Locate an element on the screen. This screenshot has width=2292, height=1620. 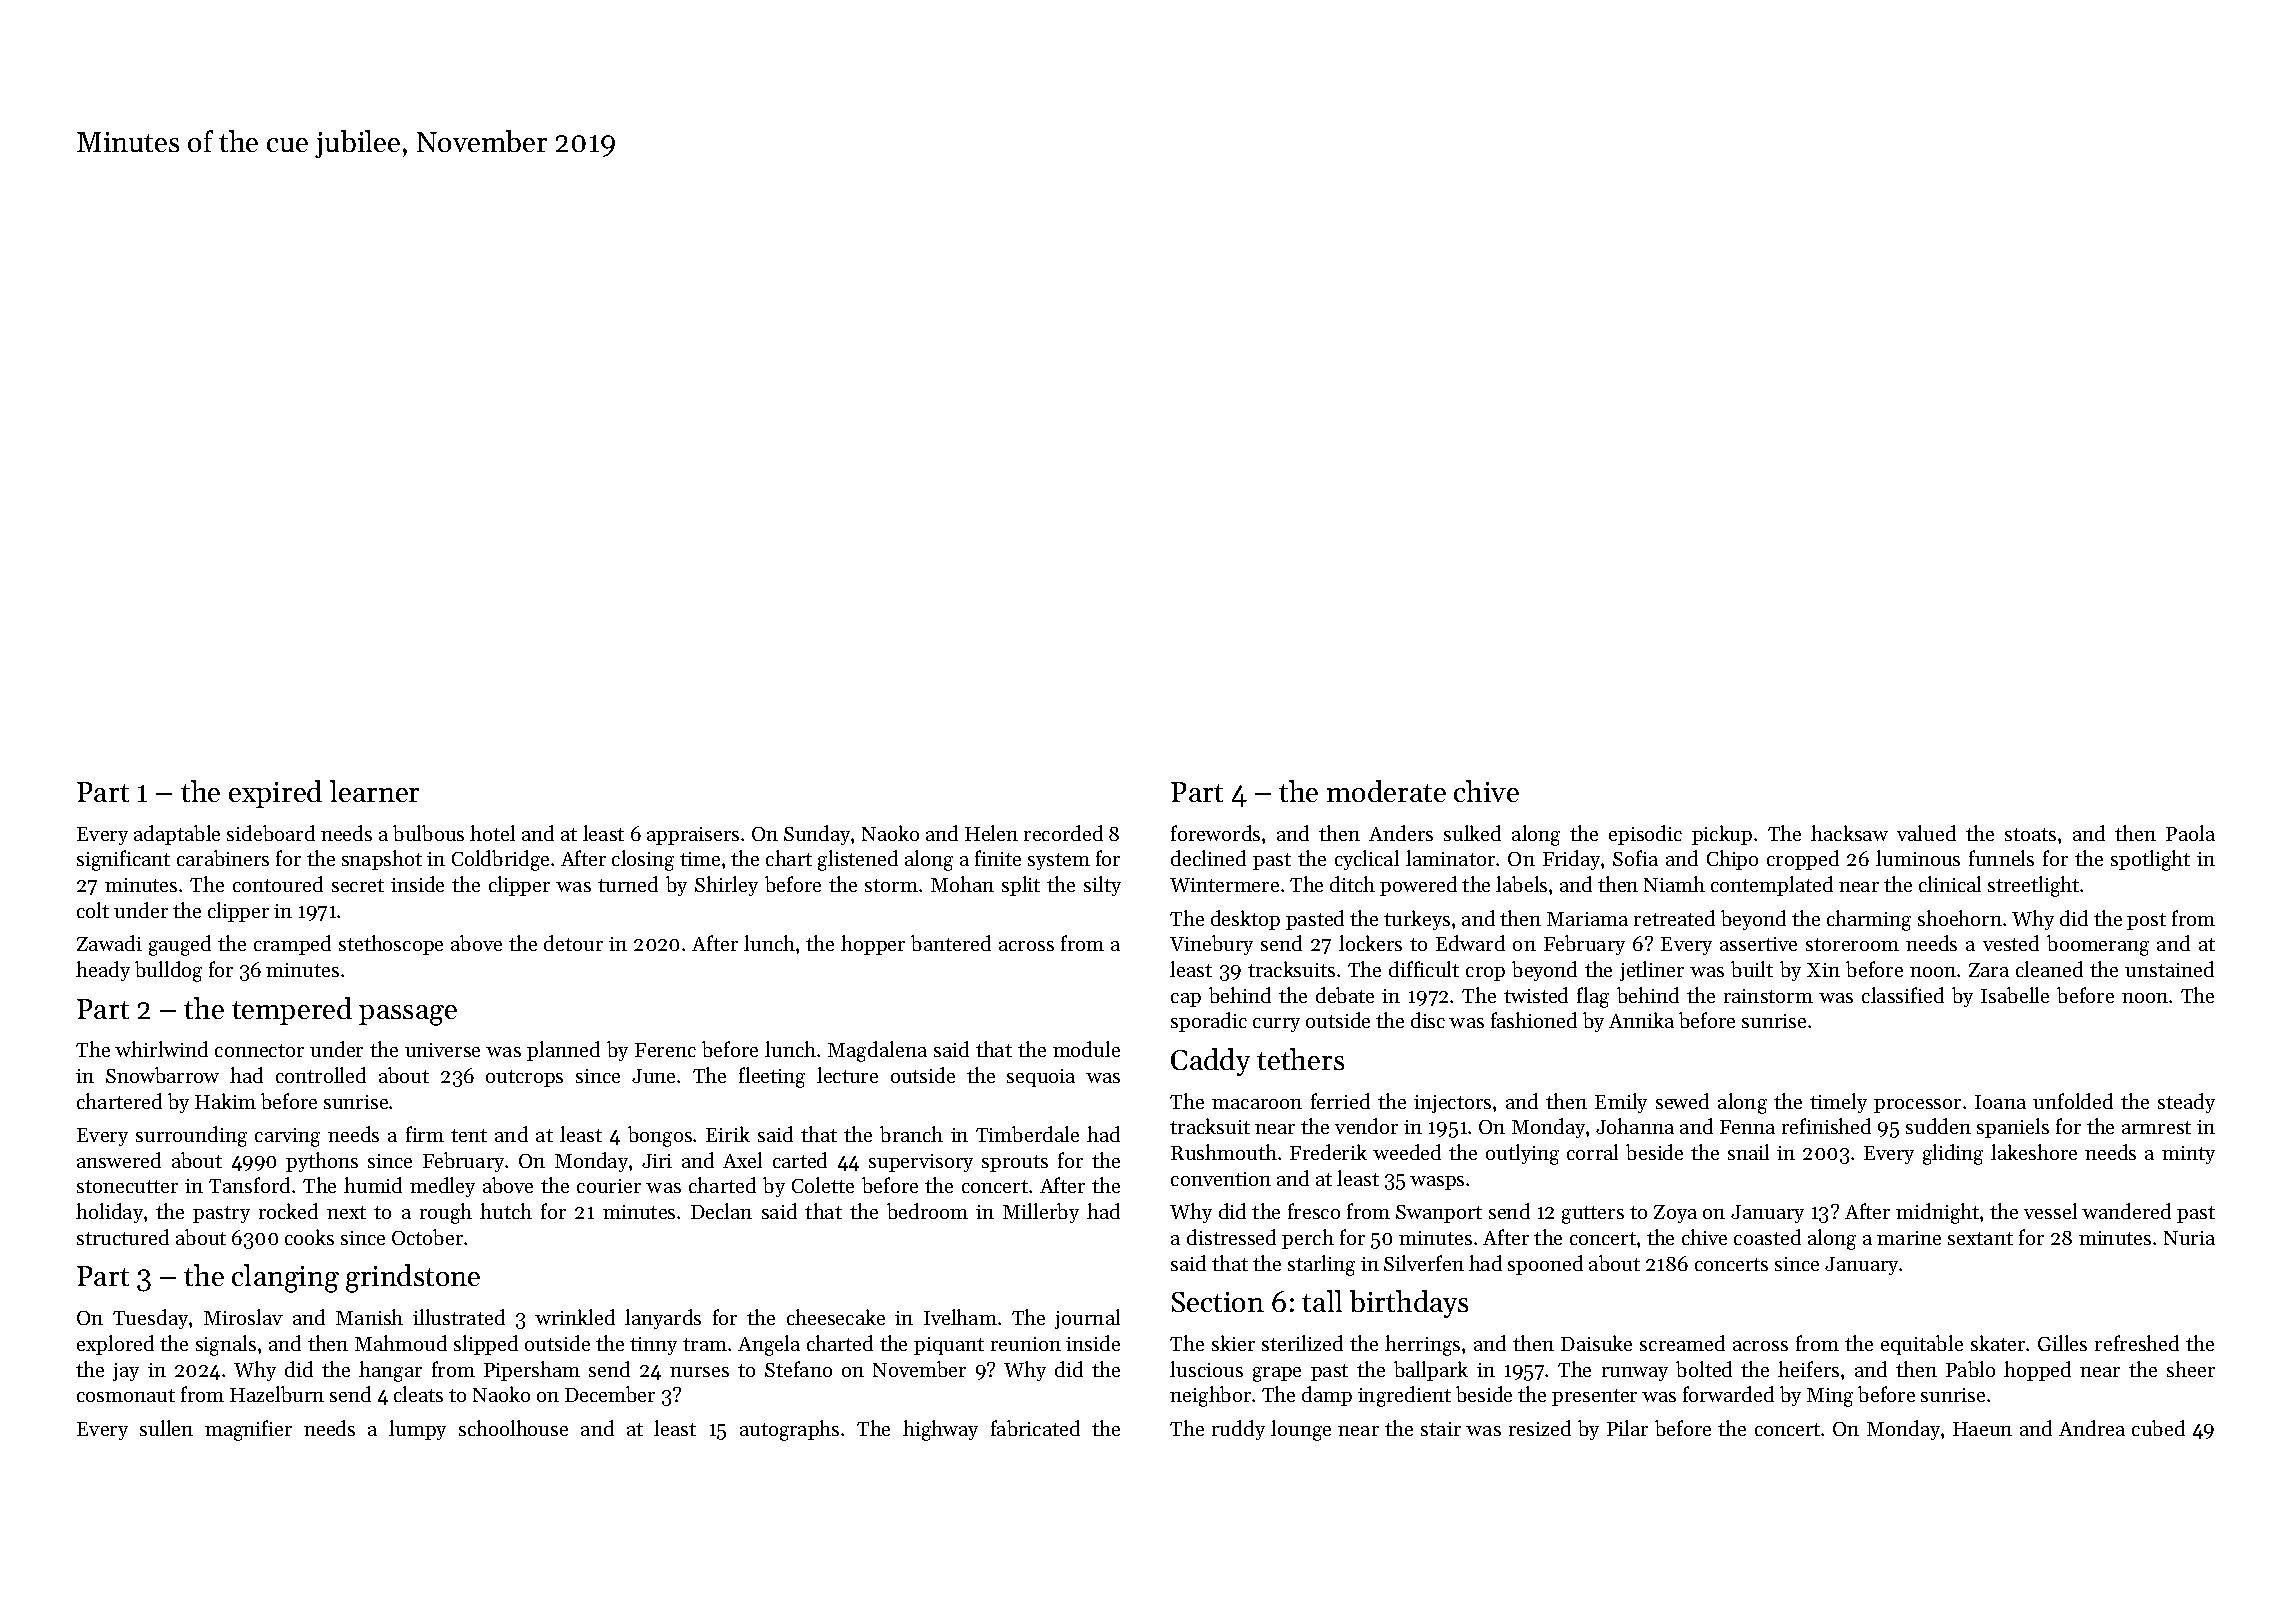
lumpy is located at coordinates (417, 1430).
